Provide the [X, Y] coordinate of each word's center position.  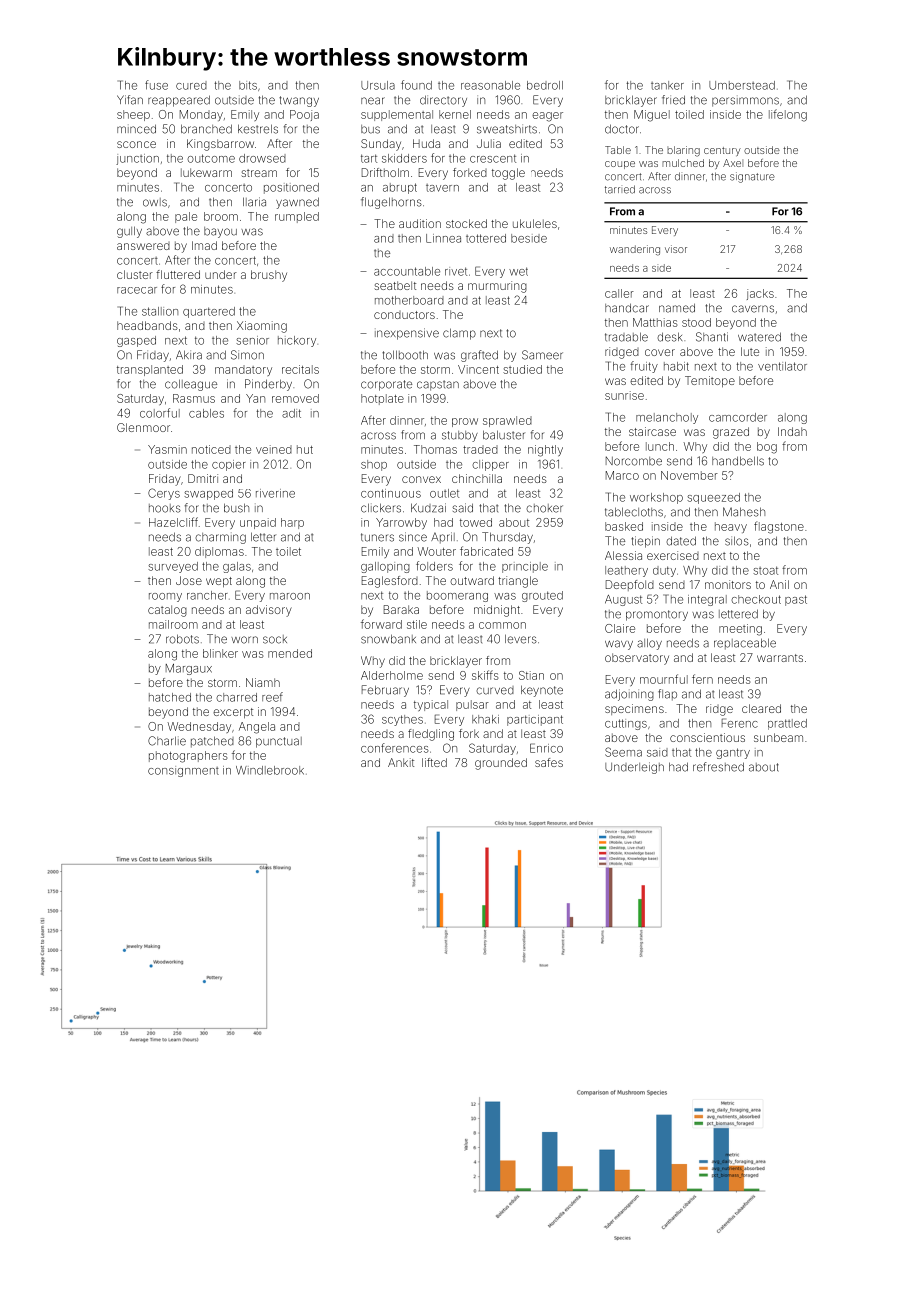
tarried [620, 189]
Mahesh [744, 512]
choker [544, 508]
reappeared [179, 101]
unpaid [258, 523]
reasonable [490, 85]
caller [619, 293]
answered [143, 246]
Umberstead [742, 85]
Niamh [263, 682]
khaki [485, 719]
